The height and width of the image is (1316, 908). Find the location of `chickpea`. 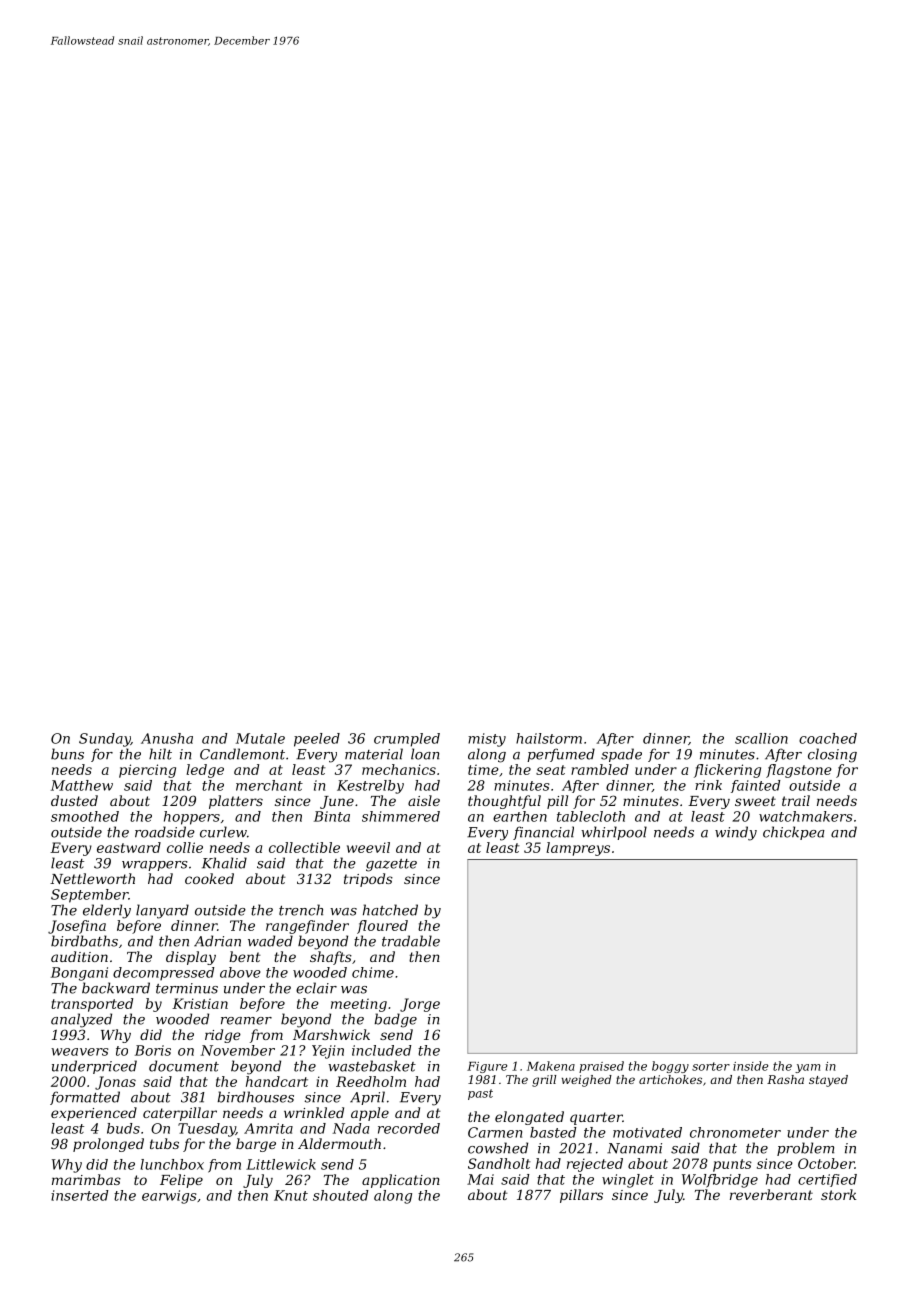

chickpea is located at coordinates (794, 833).
